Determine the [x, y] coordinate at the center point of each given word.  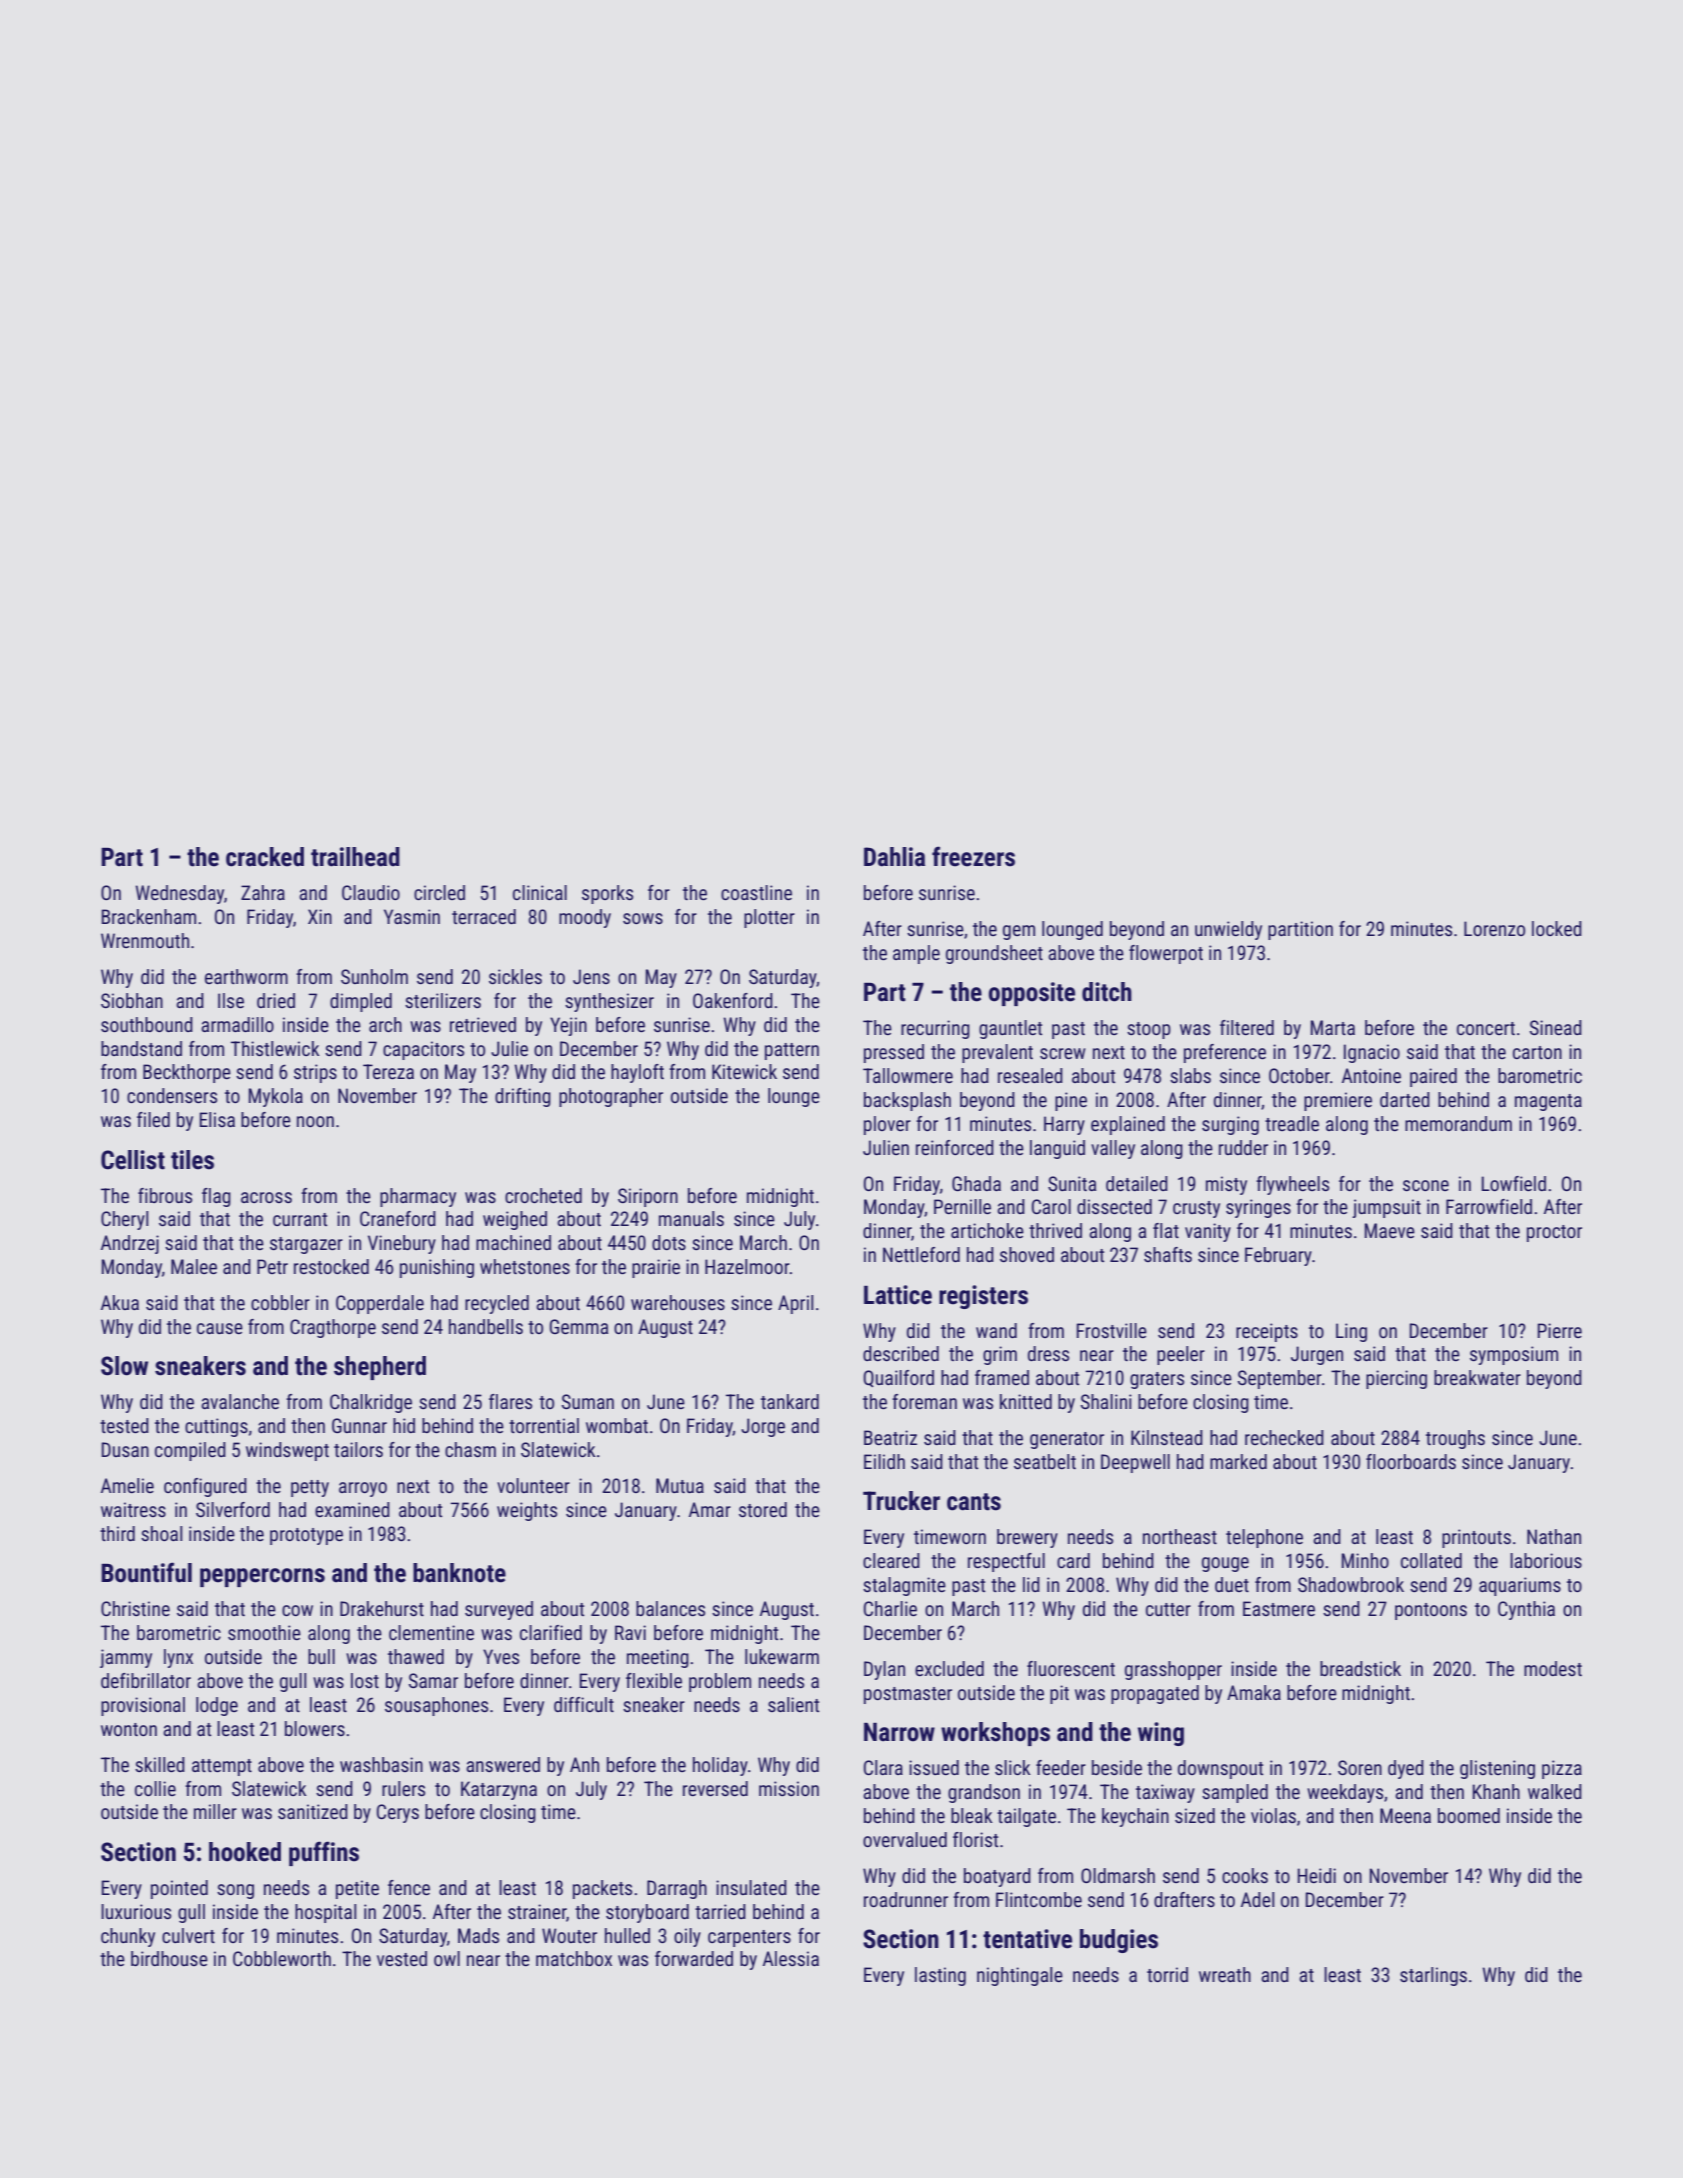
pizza [1562, 1769]
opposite [1032, 994]
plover [887, 1125]
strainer [537, 1912]
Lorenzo [1494, 928]
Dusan [125, 1449]
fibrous [165, 1195]
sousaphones [436, 1706]
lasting [940, 1976]
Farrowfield [1489, 1206]
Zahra [263, 892]
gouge [1225, 1564]
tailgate [1026, 1817]
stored [763, 1509]
